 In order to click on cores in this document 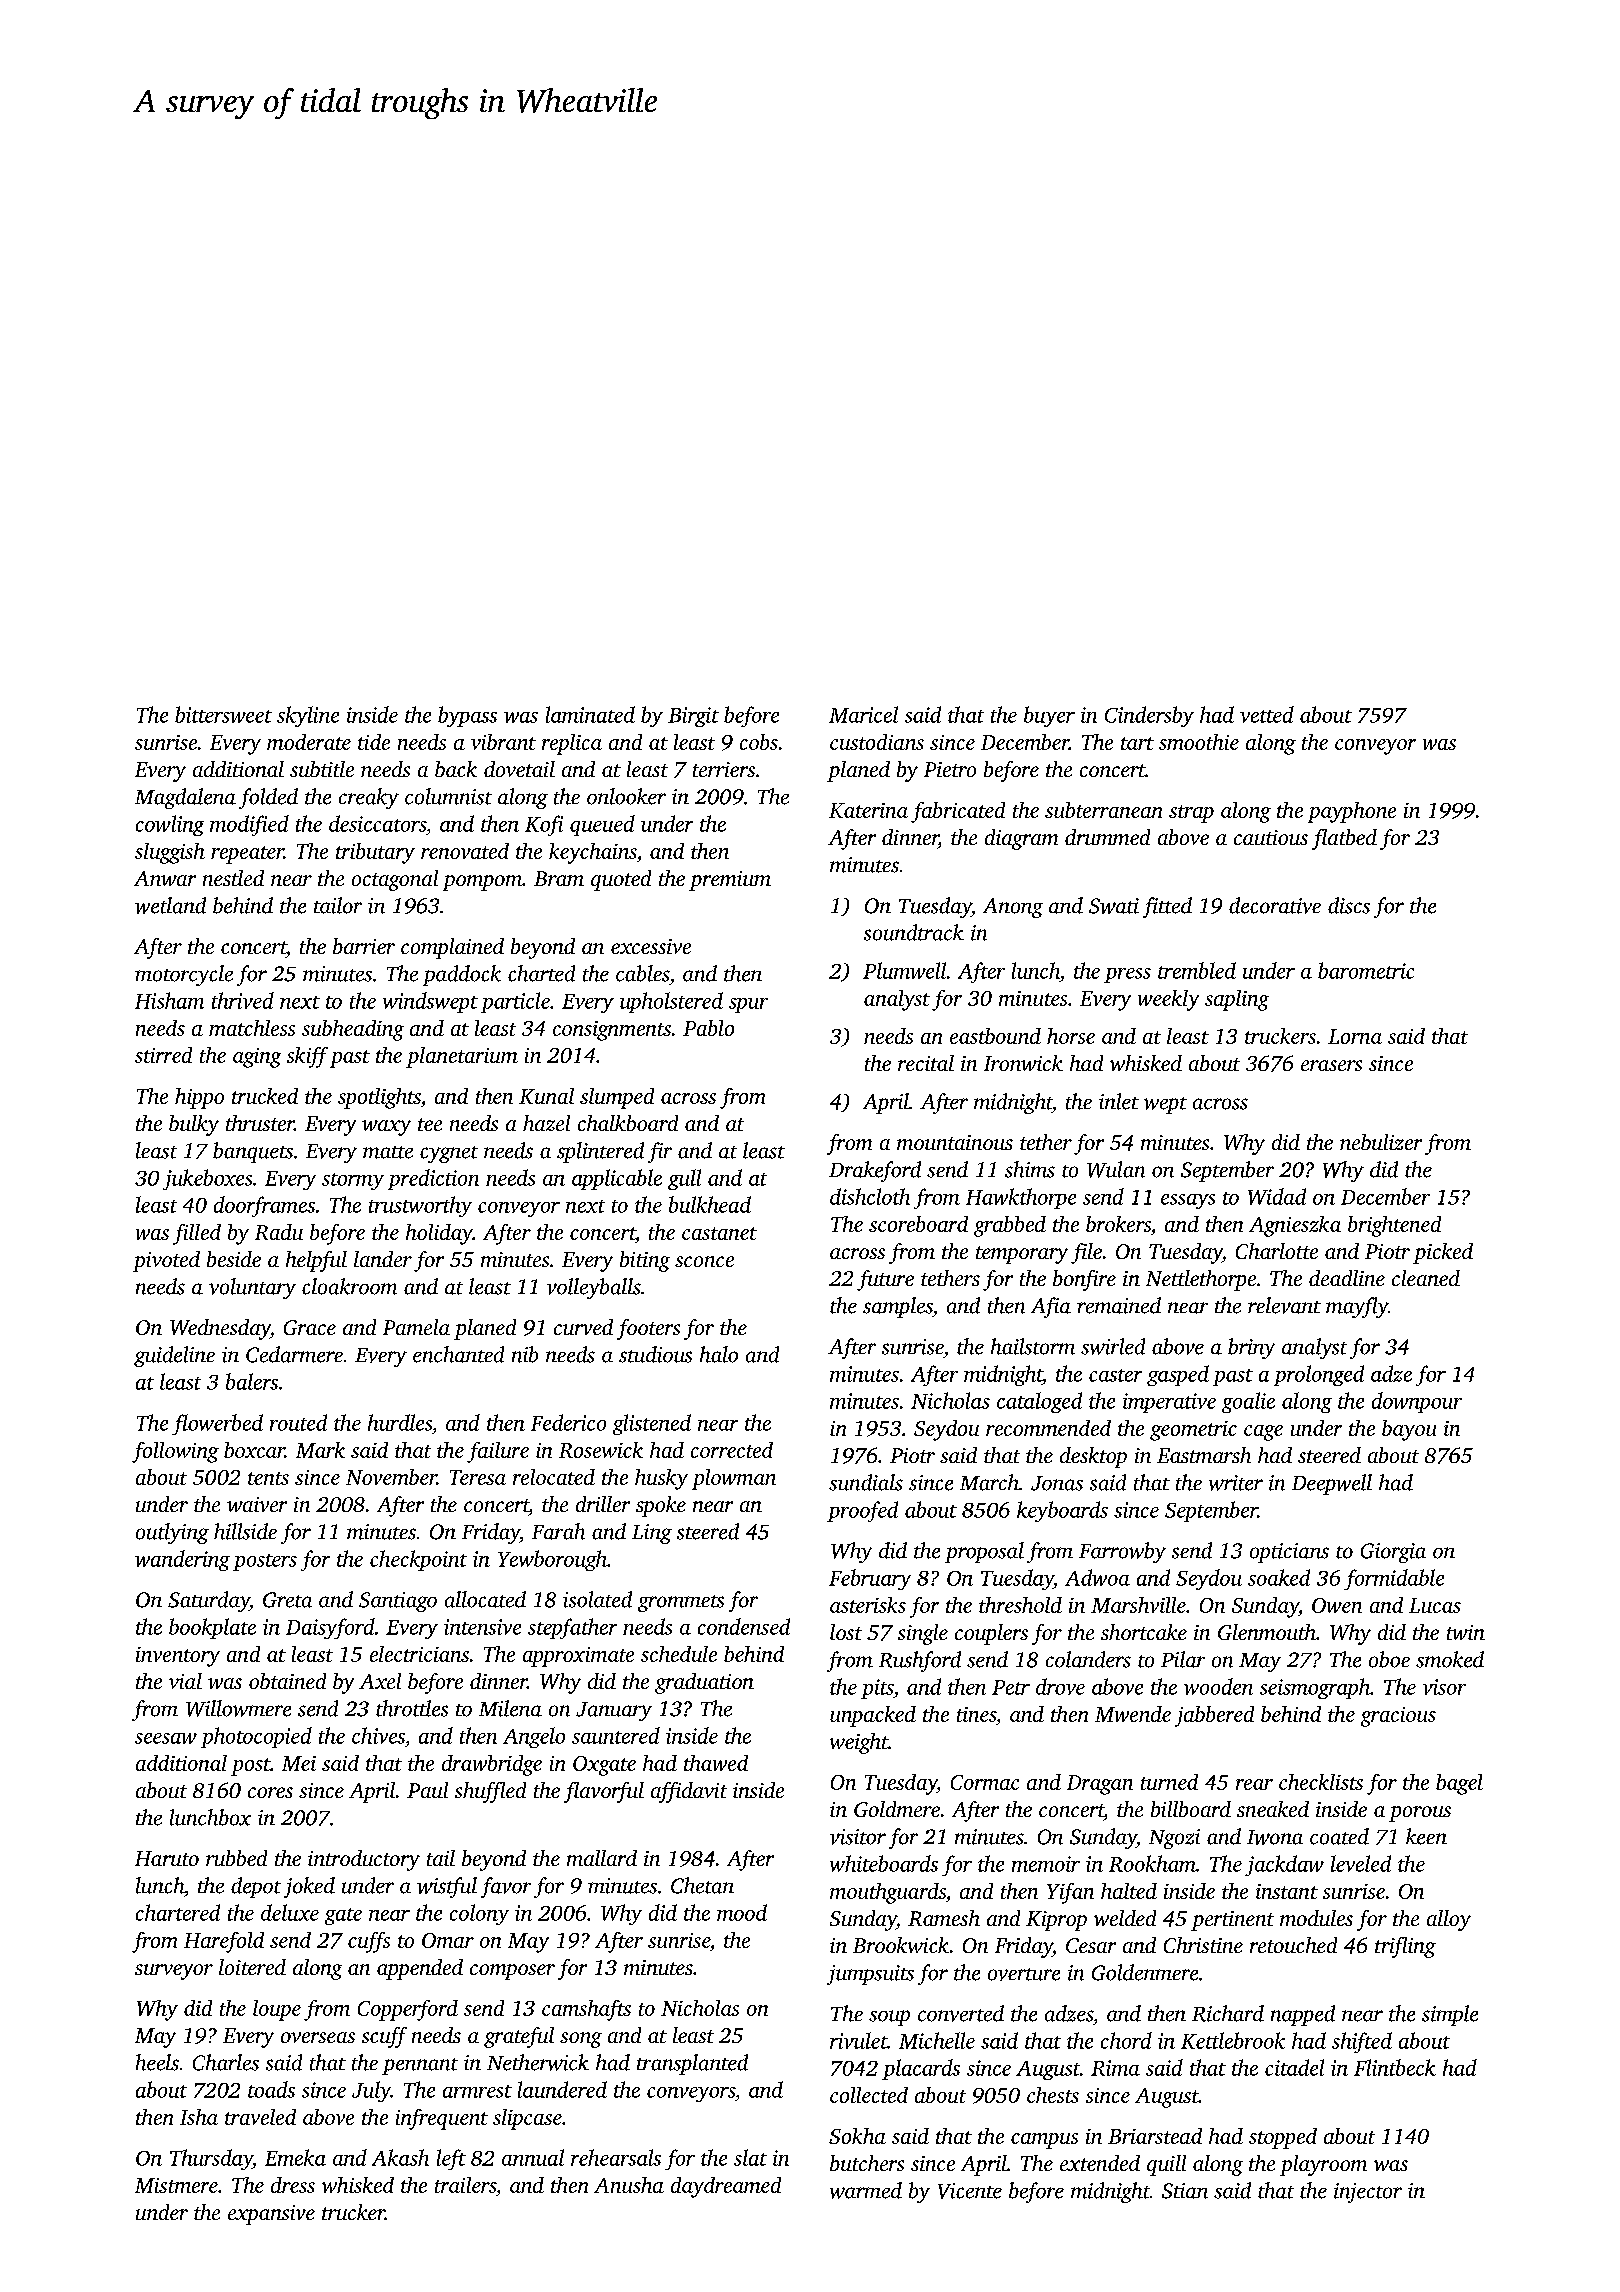, I will do `click(270, 1792)`.
